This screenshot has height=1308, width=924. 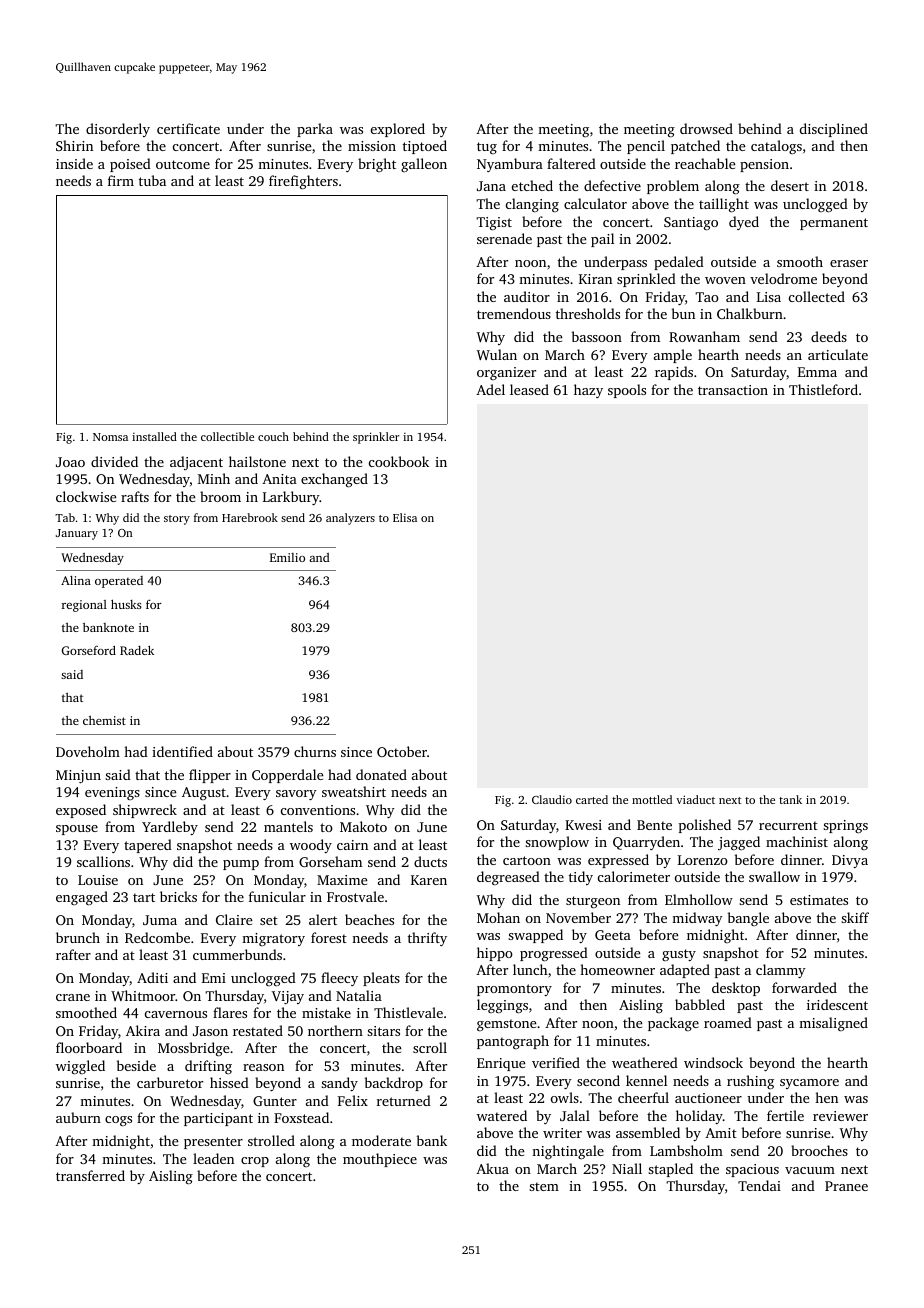 I want to click on evenings, so click(x=112, y=793).
